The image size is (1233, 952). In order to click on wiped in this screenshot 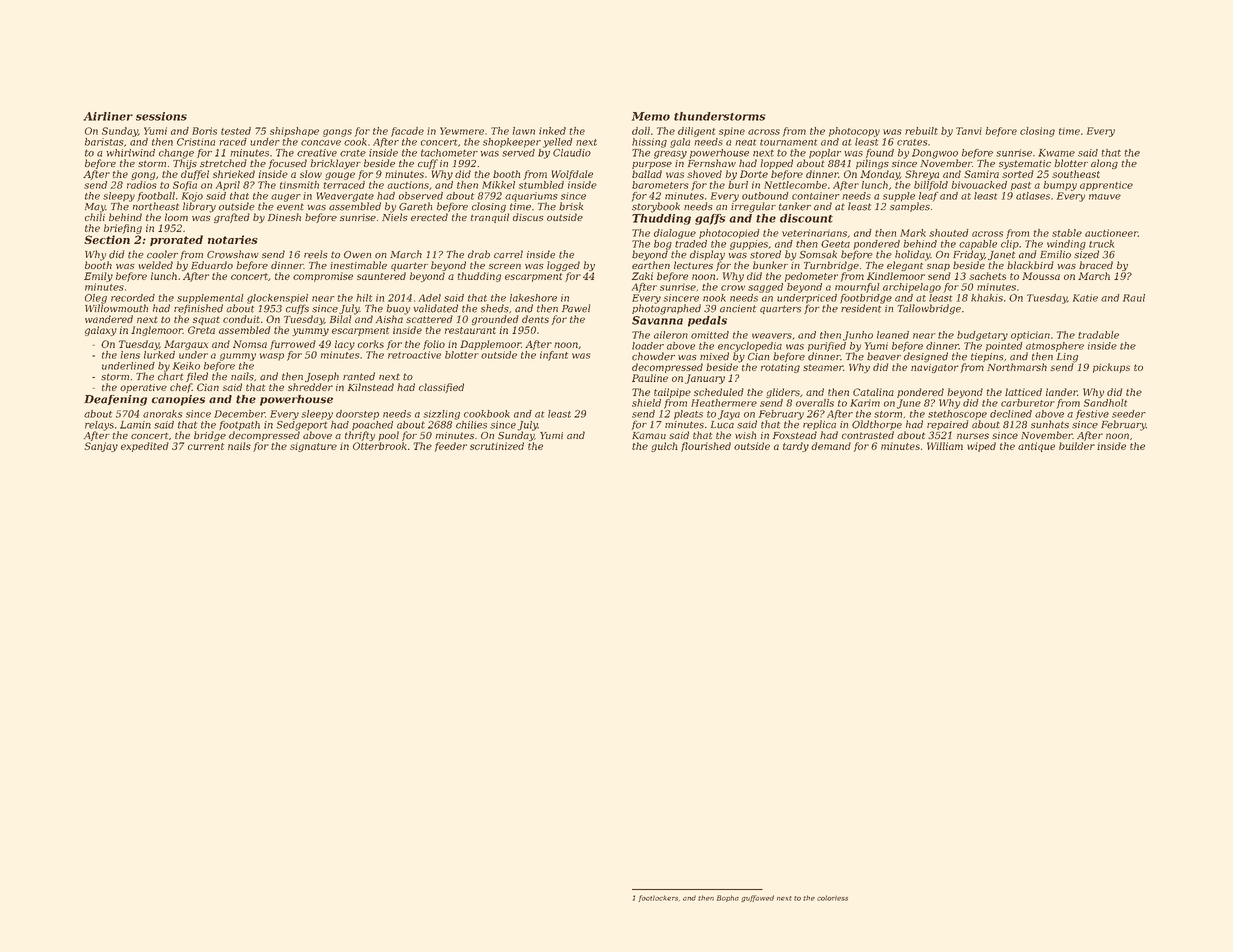, I will do `click(981, 447)`.
